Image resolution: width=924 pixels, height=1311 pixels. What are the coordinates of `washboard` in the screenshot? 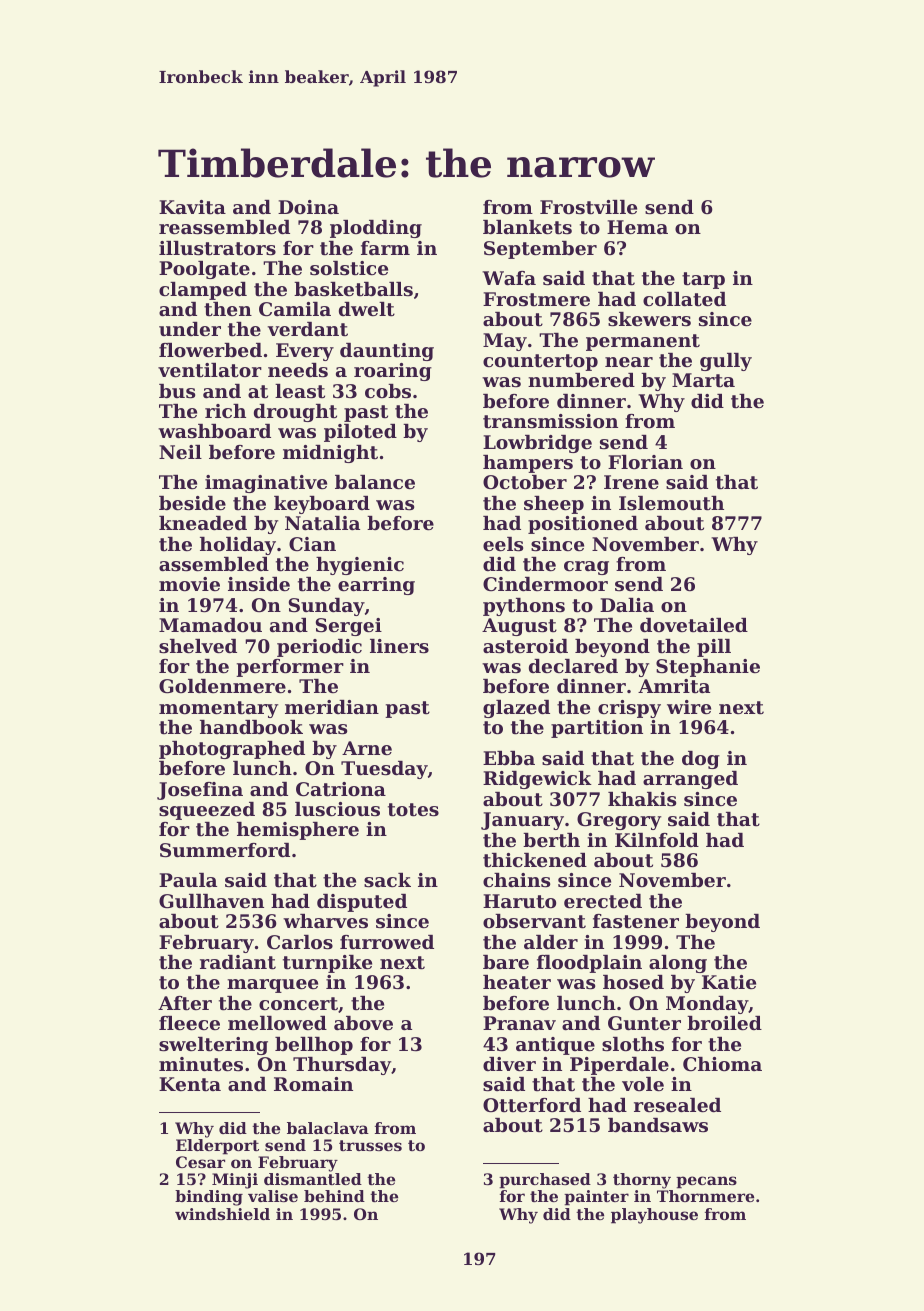 It's located at (214, 431).
